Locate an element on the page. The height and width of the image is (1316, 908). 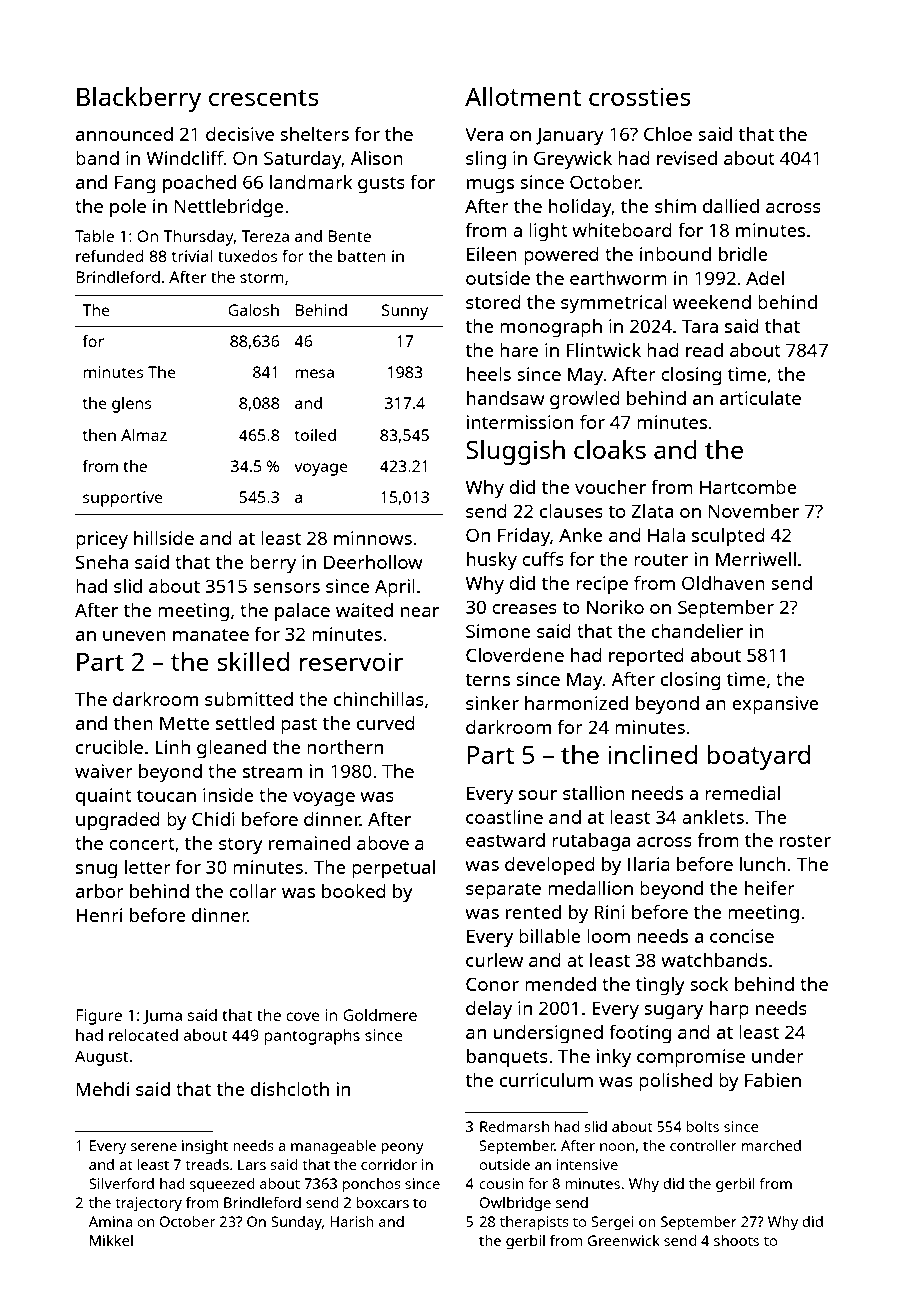
collar is located at coordinates (253, 891).
